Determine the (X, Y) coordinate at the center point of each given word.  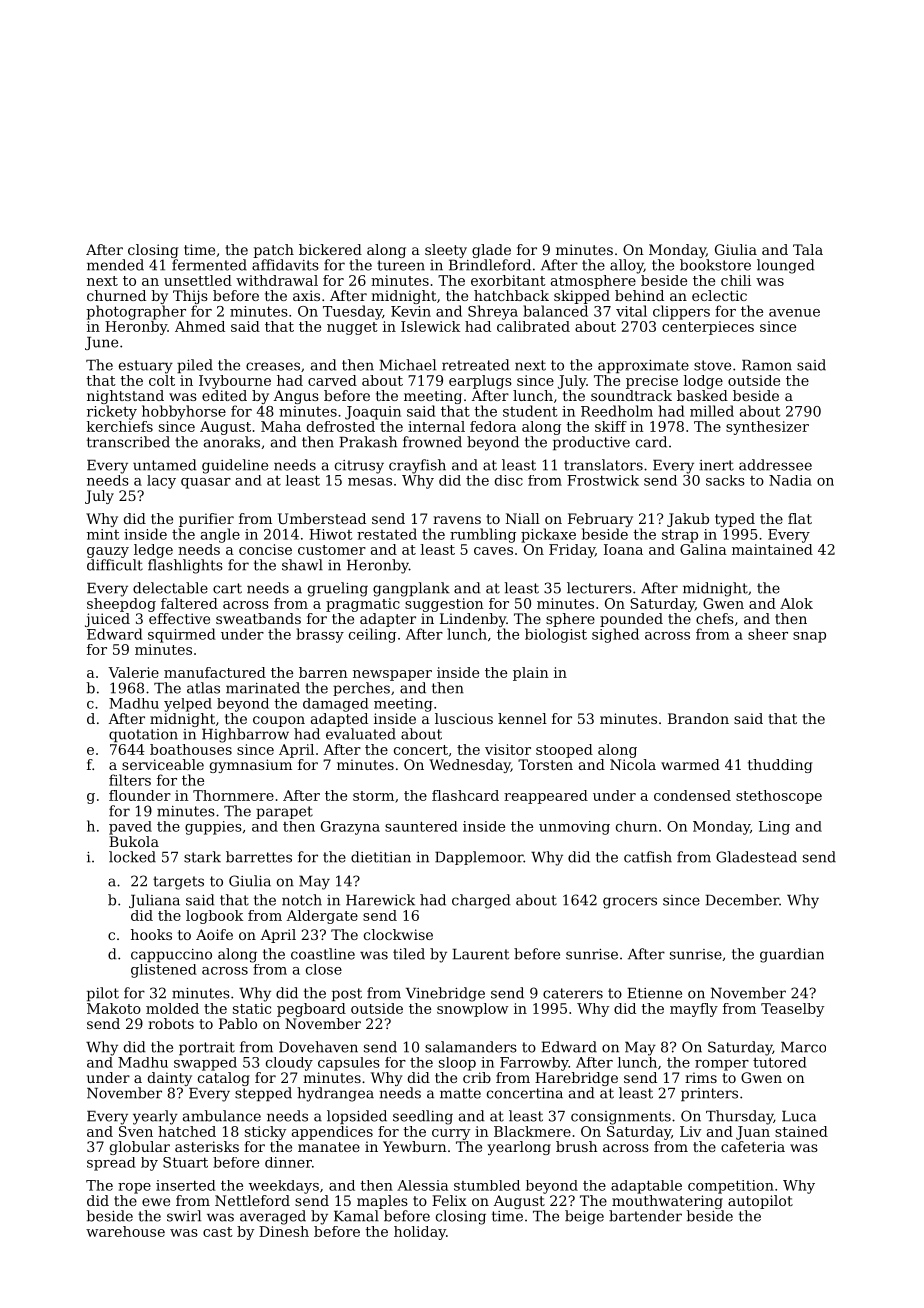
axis (306, 295)
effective (179, 618)
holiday (420, 1233)
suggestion (444, 605)
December (742, 900)
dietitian (381, 857)
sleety (446, 251)
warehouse (125, 1231)
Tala (808, 249)
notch (302, 900)
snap (809, 637)
